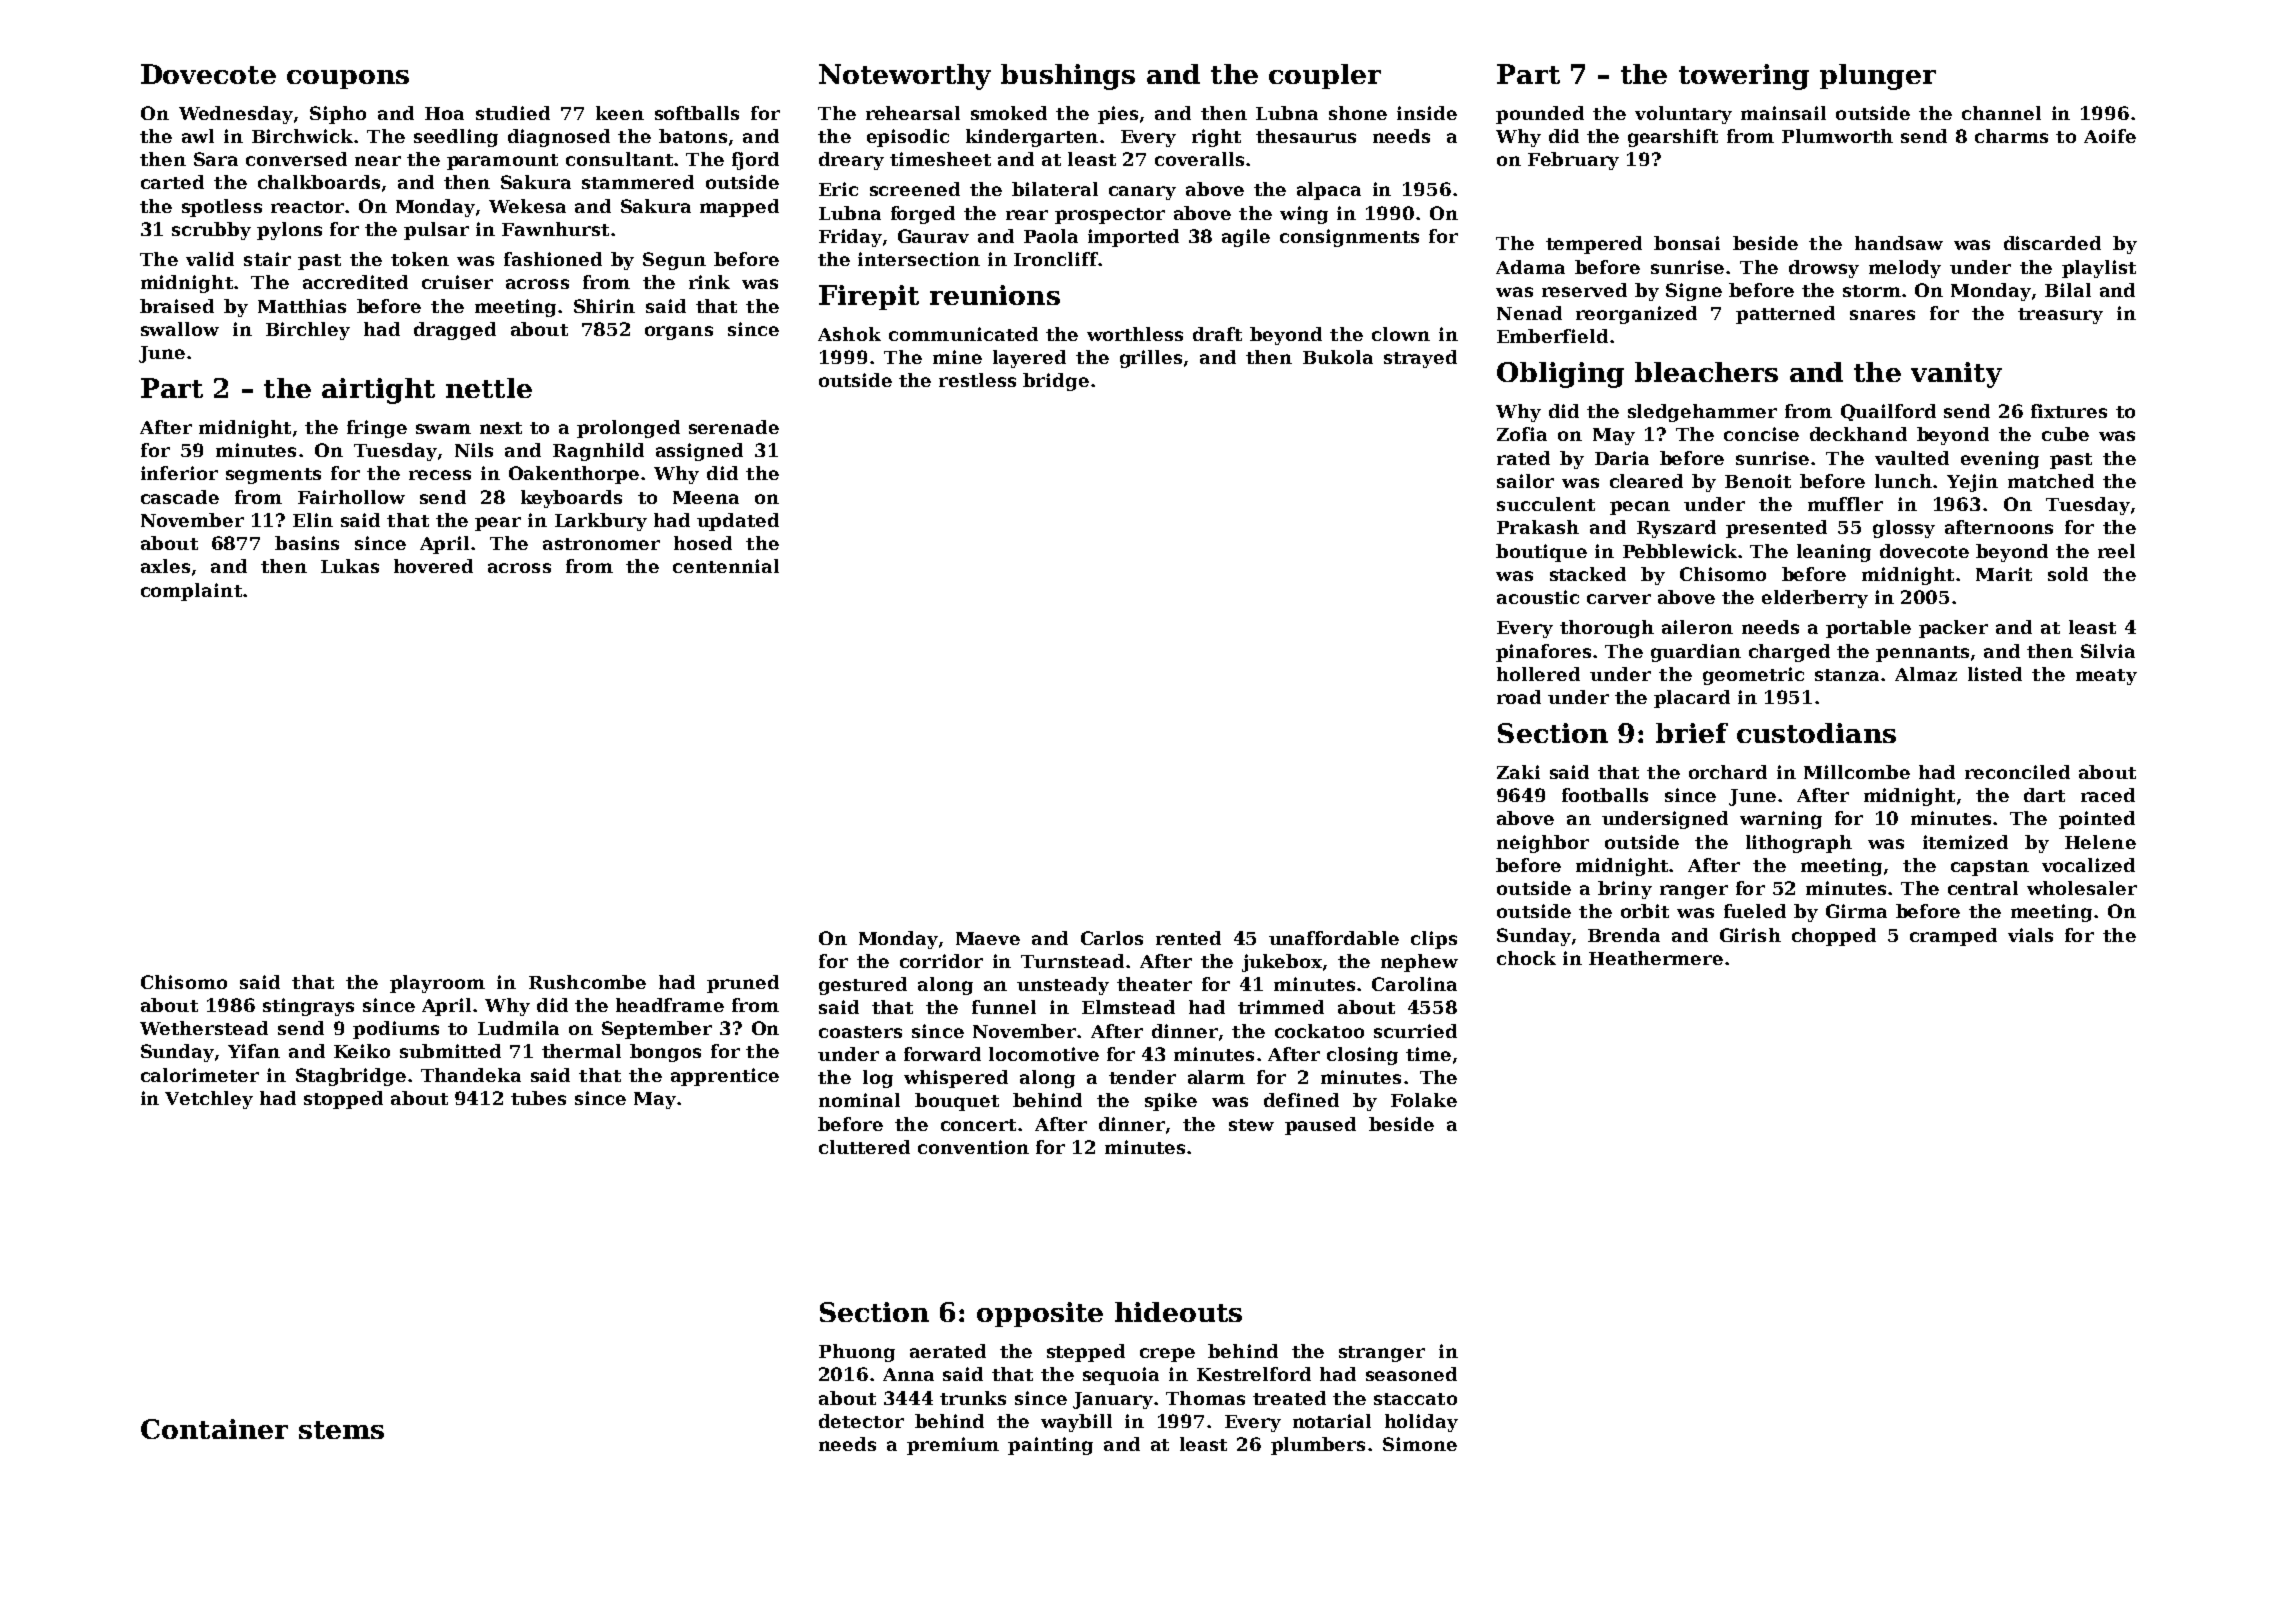 The width and height of the screenshot is (2276, 1610). What do you see at coordinates (988, 938) in the screenshot?
I see `Maeve` at bounding box center [988, 938].
